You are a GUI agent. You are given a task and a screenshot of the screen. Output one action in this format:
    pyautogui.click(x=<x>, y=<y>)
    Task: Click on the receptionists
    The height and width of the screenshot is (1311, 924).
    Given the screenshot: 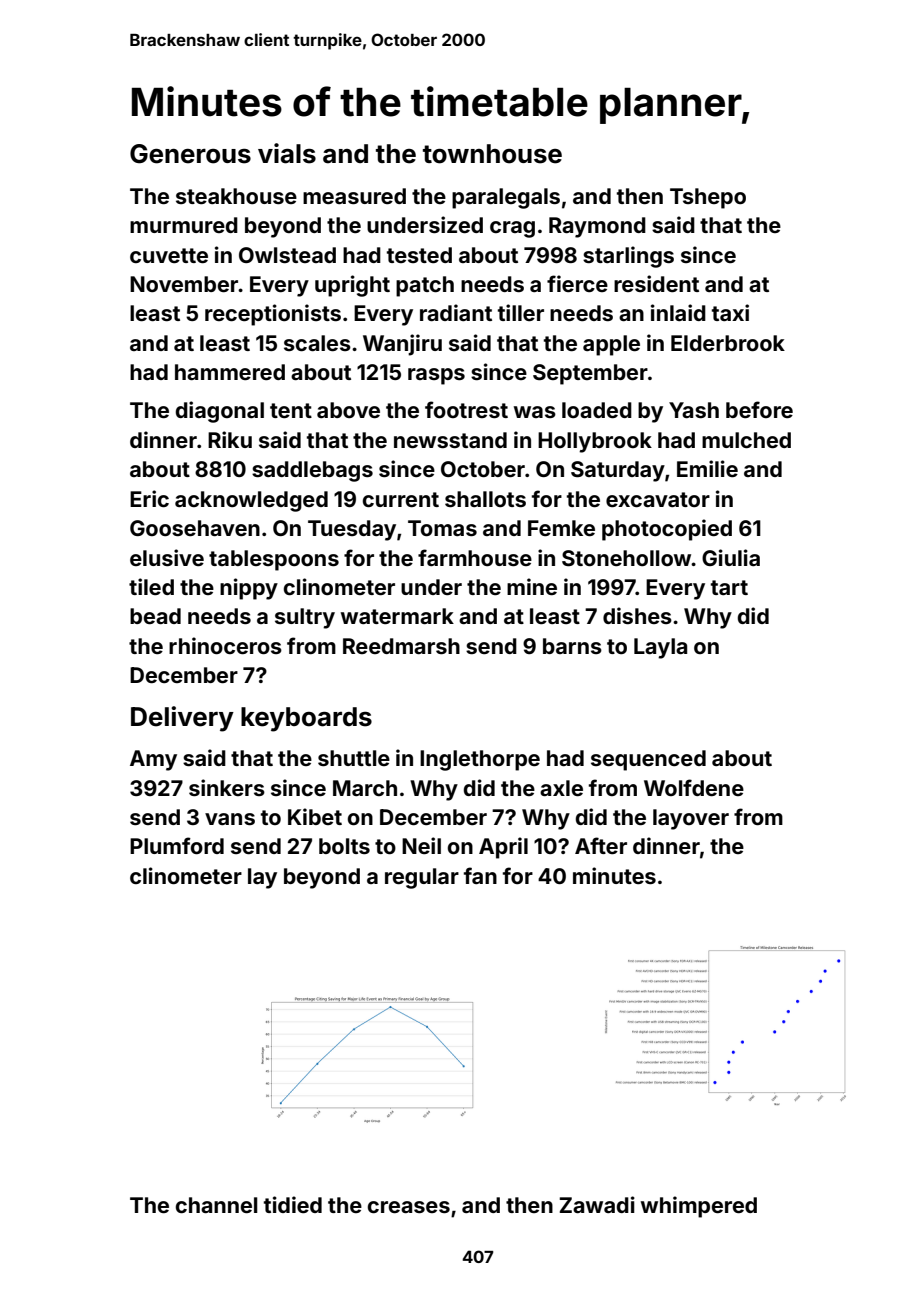 What is the action you would take?
    pyautogui.click(x=273, y=315)
